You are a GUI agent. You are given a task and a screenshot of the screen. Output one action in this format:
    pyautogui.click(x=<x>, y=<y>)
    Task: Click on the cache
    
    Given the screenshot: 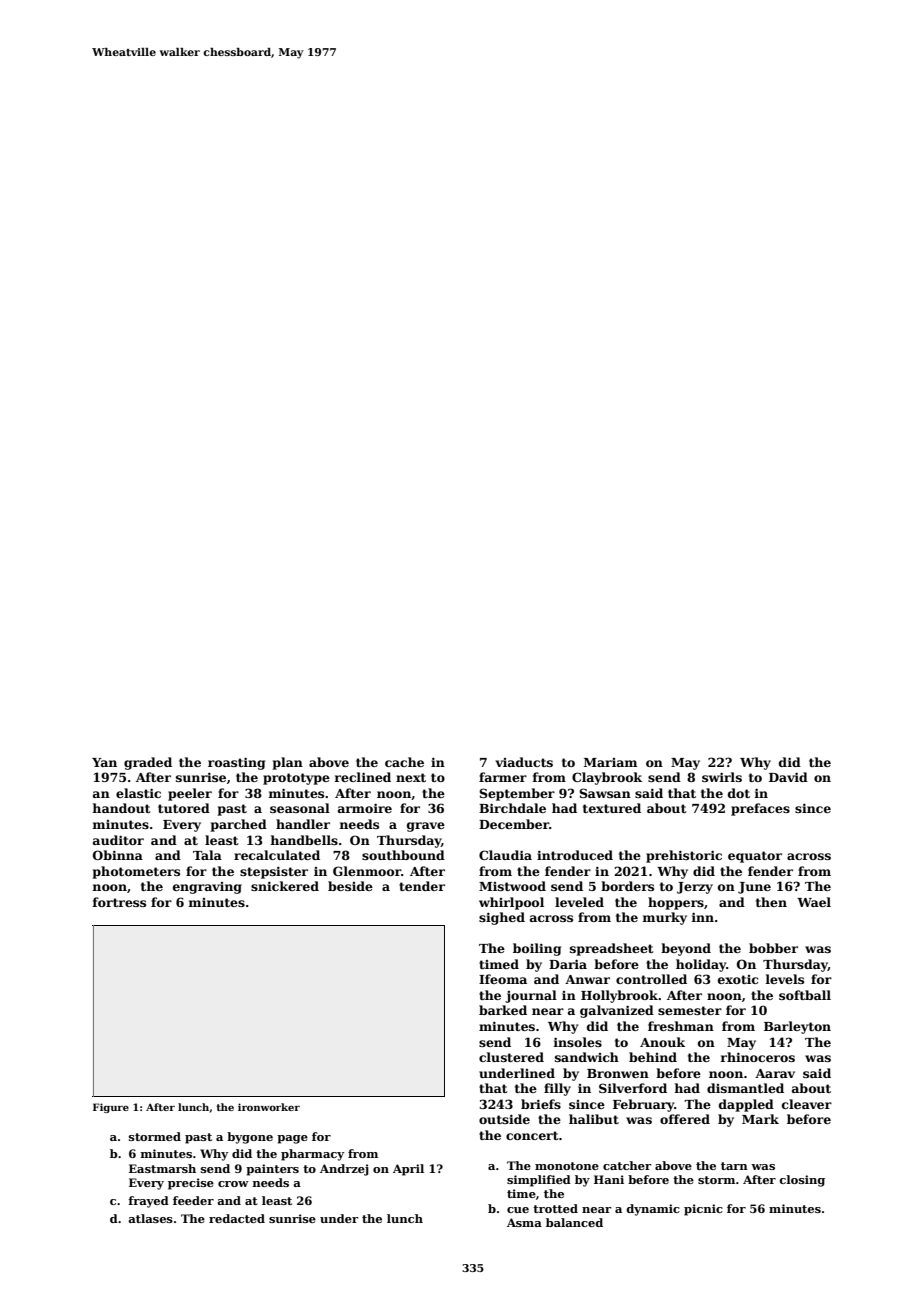 What is the action you would take?
    pyautogui.click(x=404, y=762)
